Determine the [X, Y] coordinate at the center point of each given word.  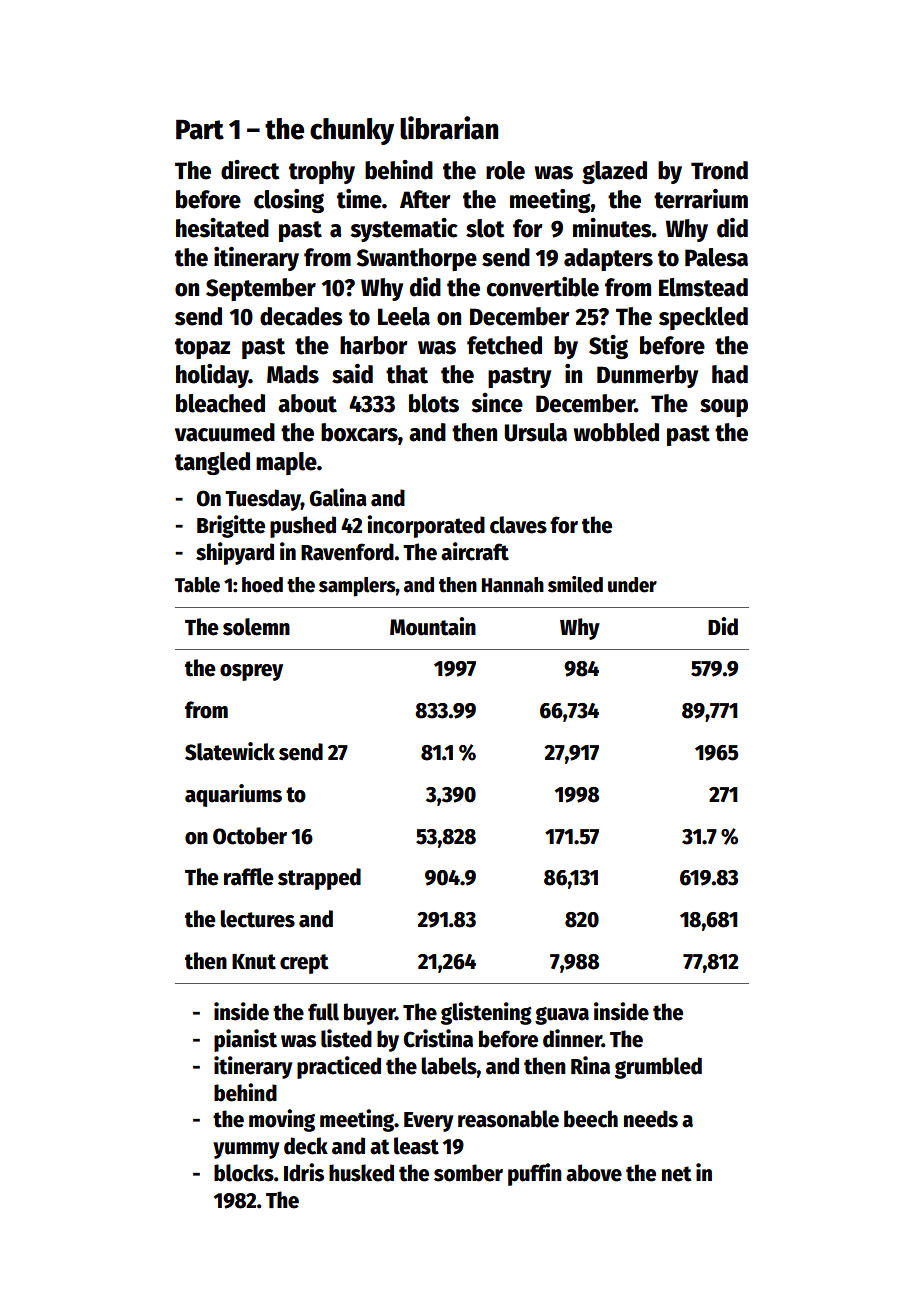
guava [562, 1016]
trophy [322, 172]
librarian [449, 128]
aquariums [233, 795]
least [416, 1146]
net [677, 1174]
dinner [572, 1038]
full [323, 1012]
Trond [719, 170]
